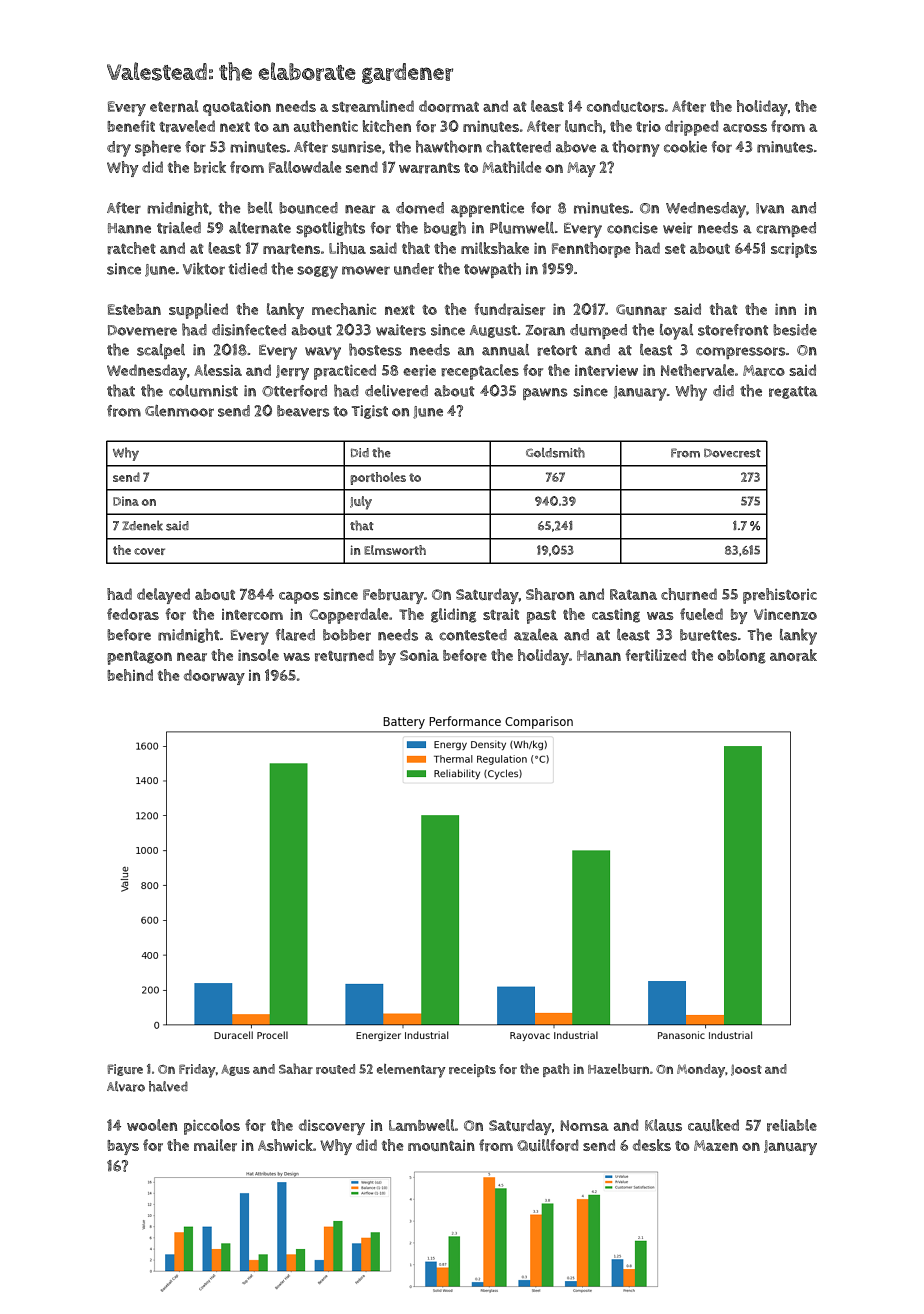  What do you see at coordinates (793, 392) in the image?
I see `regatta` at bounding box center [793, 392].
